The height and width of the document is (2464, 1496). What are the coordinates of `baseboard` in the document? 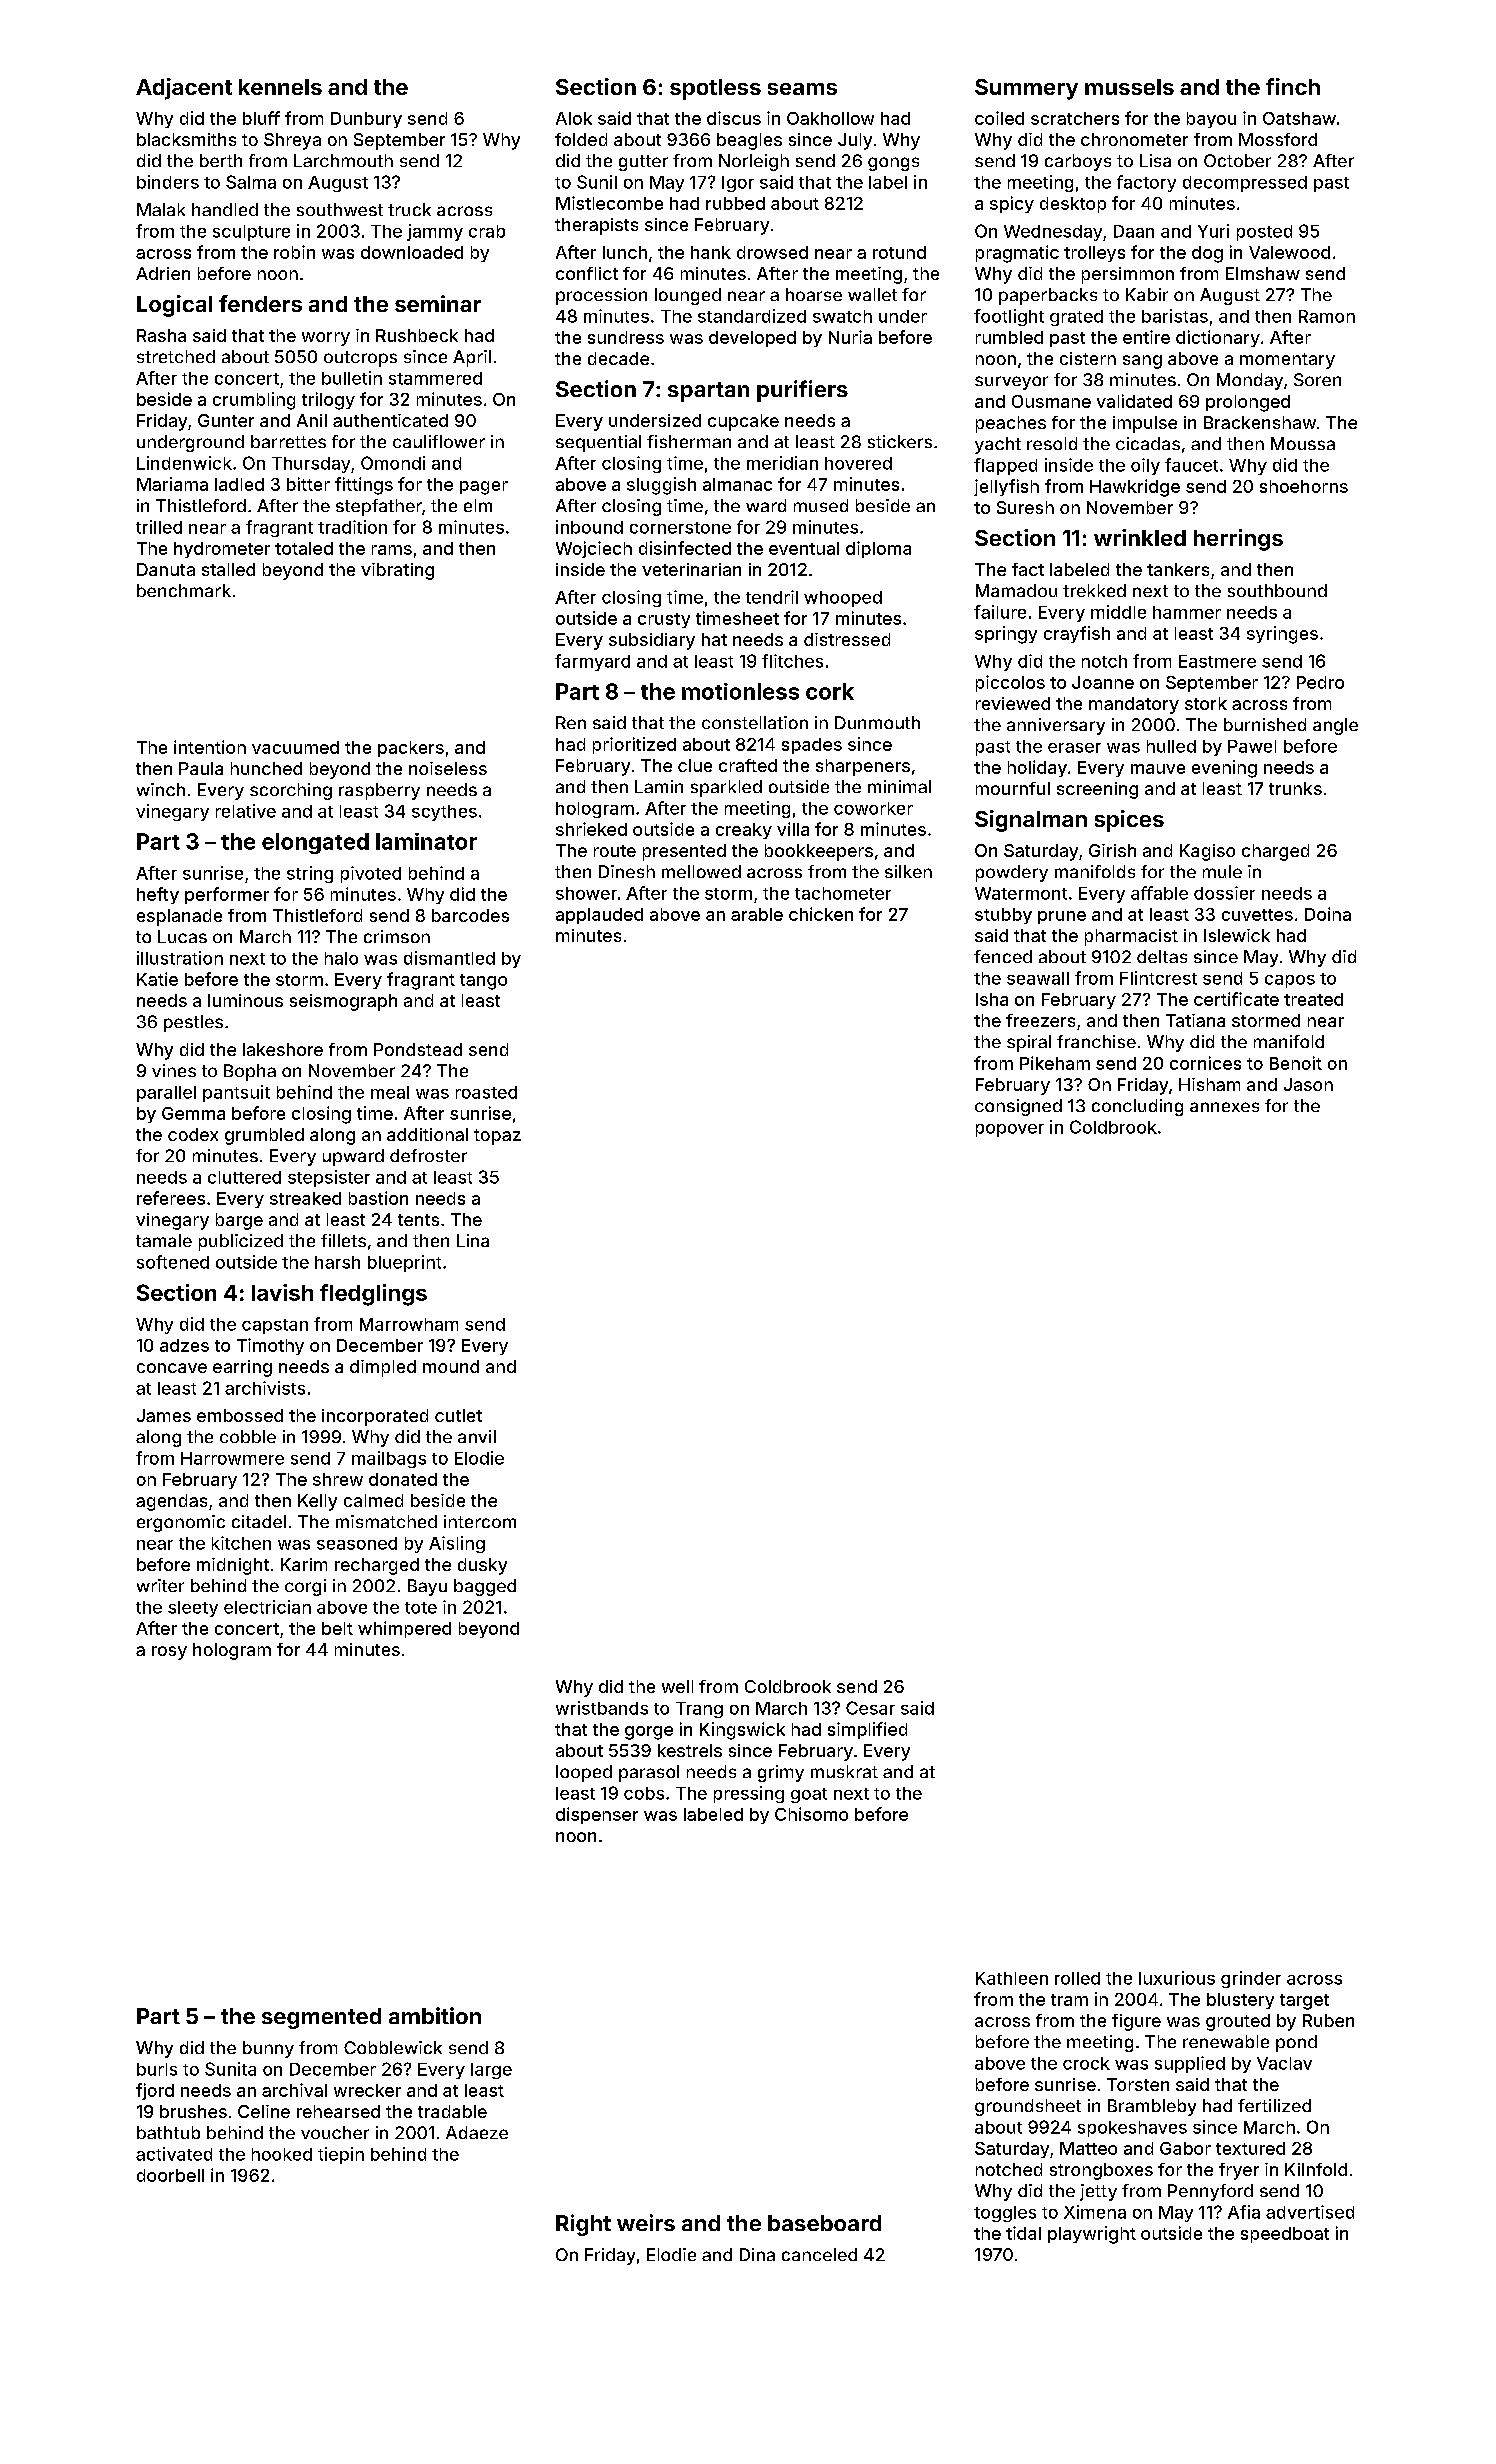 It's located at (824, 2223).
